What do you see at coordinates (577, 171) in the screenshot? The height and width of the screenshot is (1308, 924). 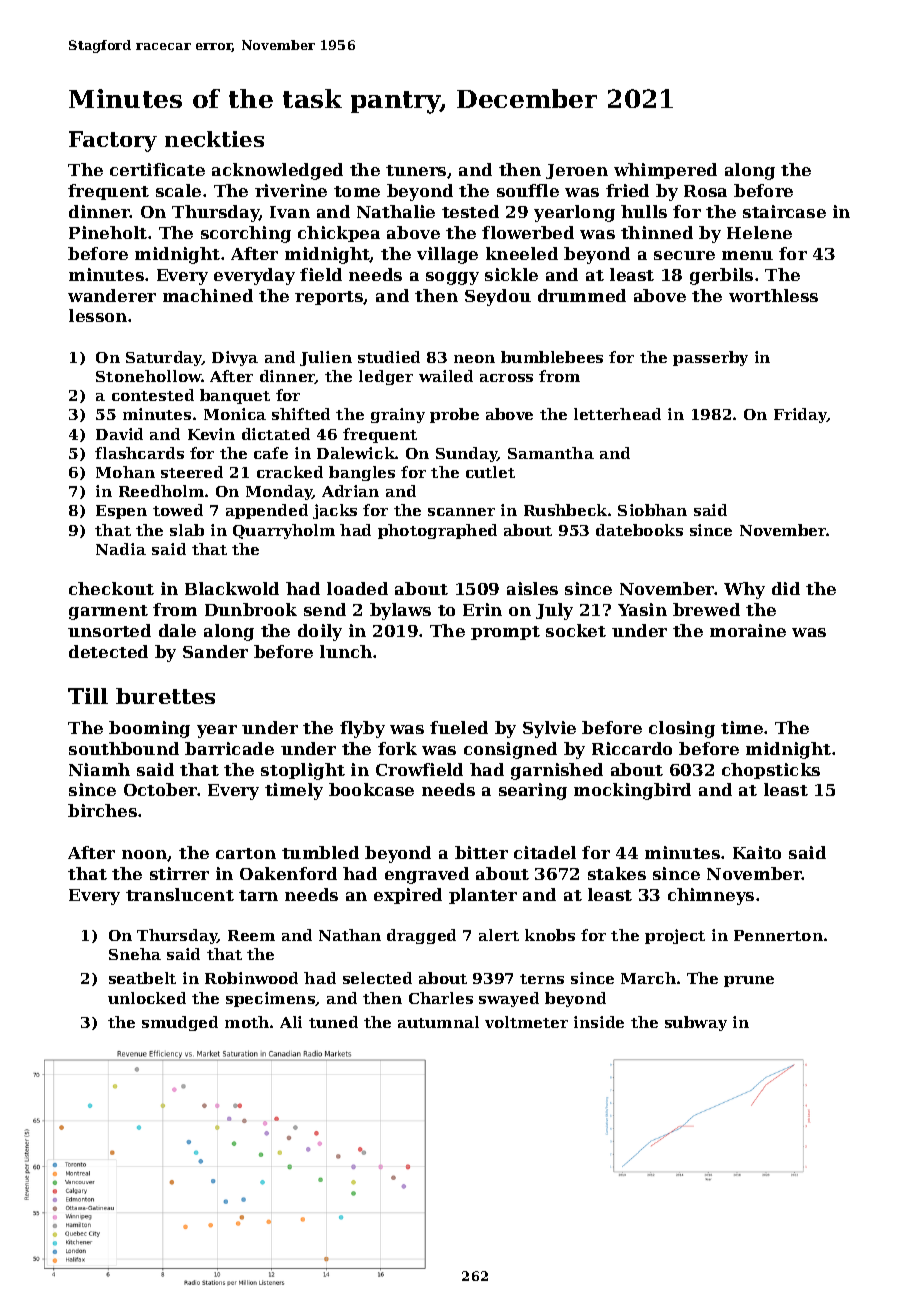 I see `Jeroen` at bounding box center [577, 171].
